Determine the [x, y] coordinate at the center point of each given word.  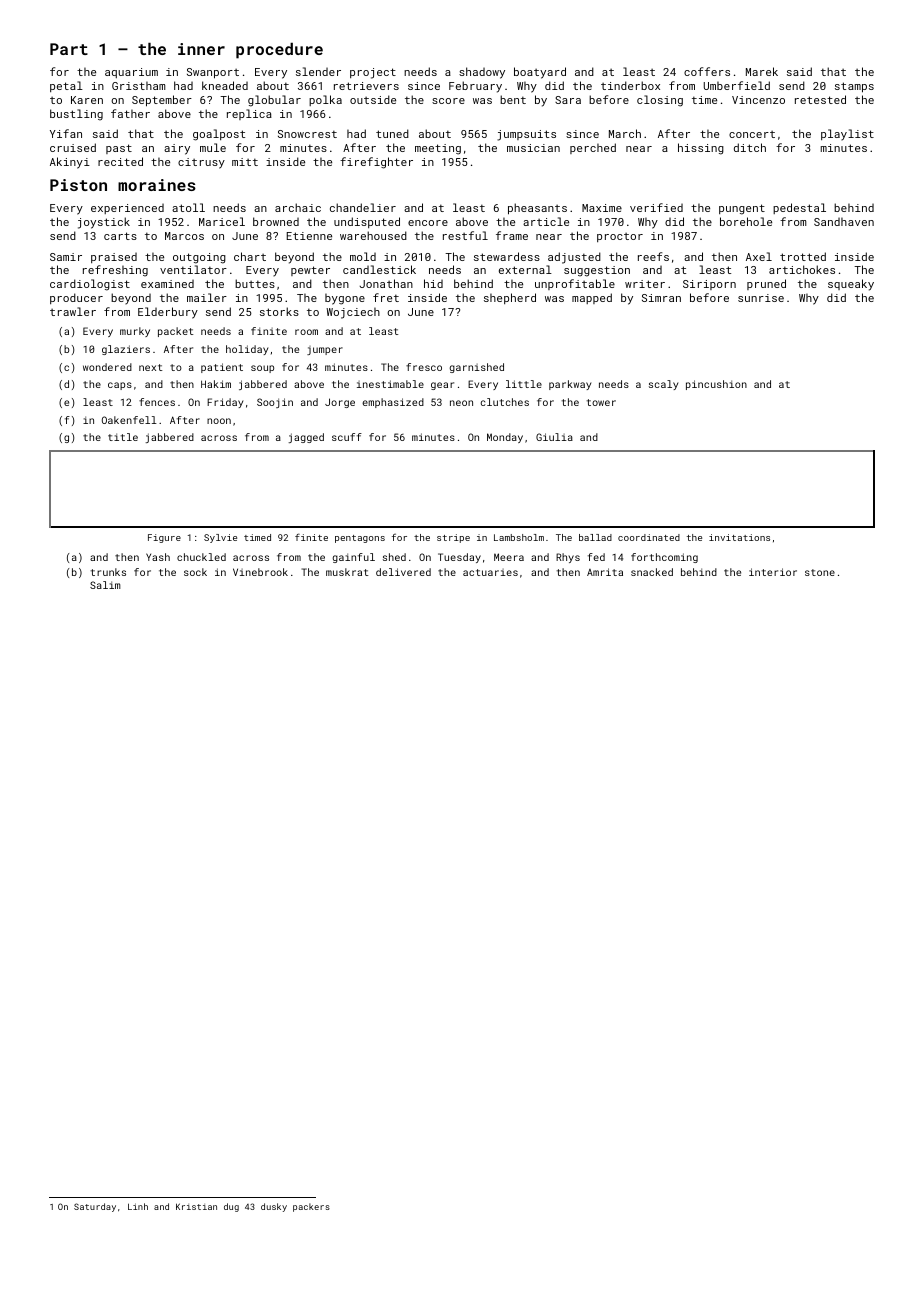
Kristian [196, 1206]
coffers [707, 71]
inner [201, 49]
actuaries [490, 572]
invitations [739, 537]
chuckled [201, 557]
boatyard [540, 73]
